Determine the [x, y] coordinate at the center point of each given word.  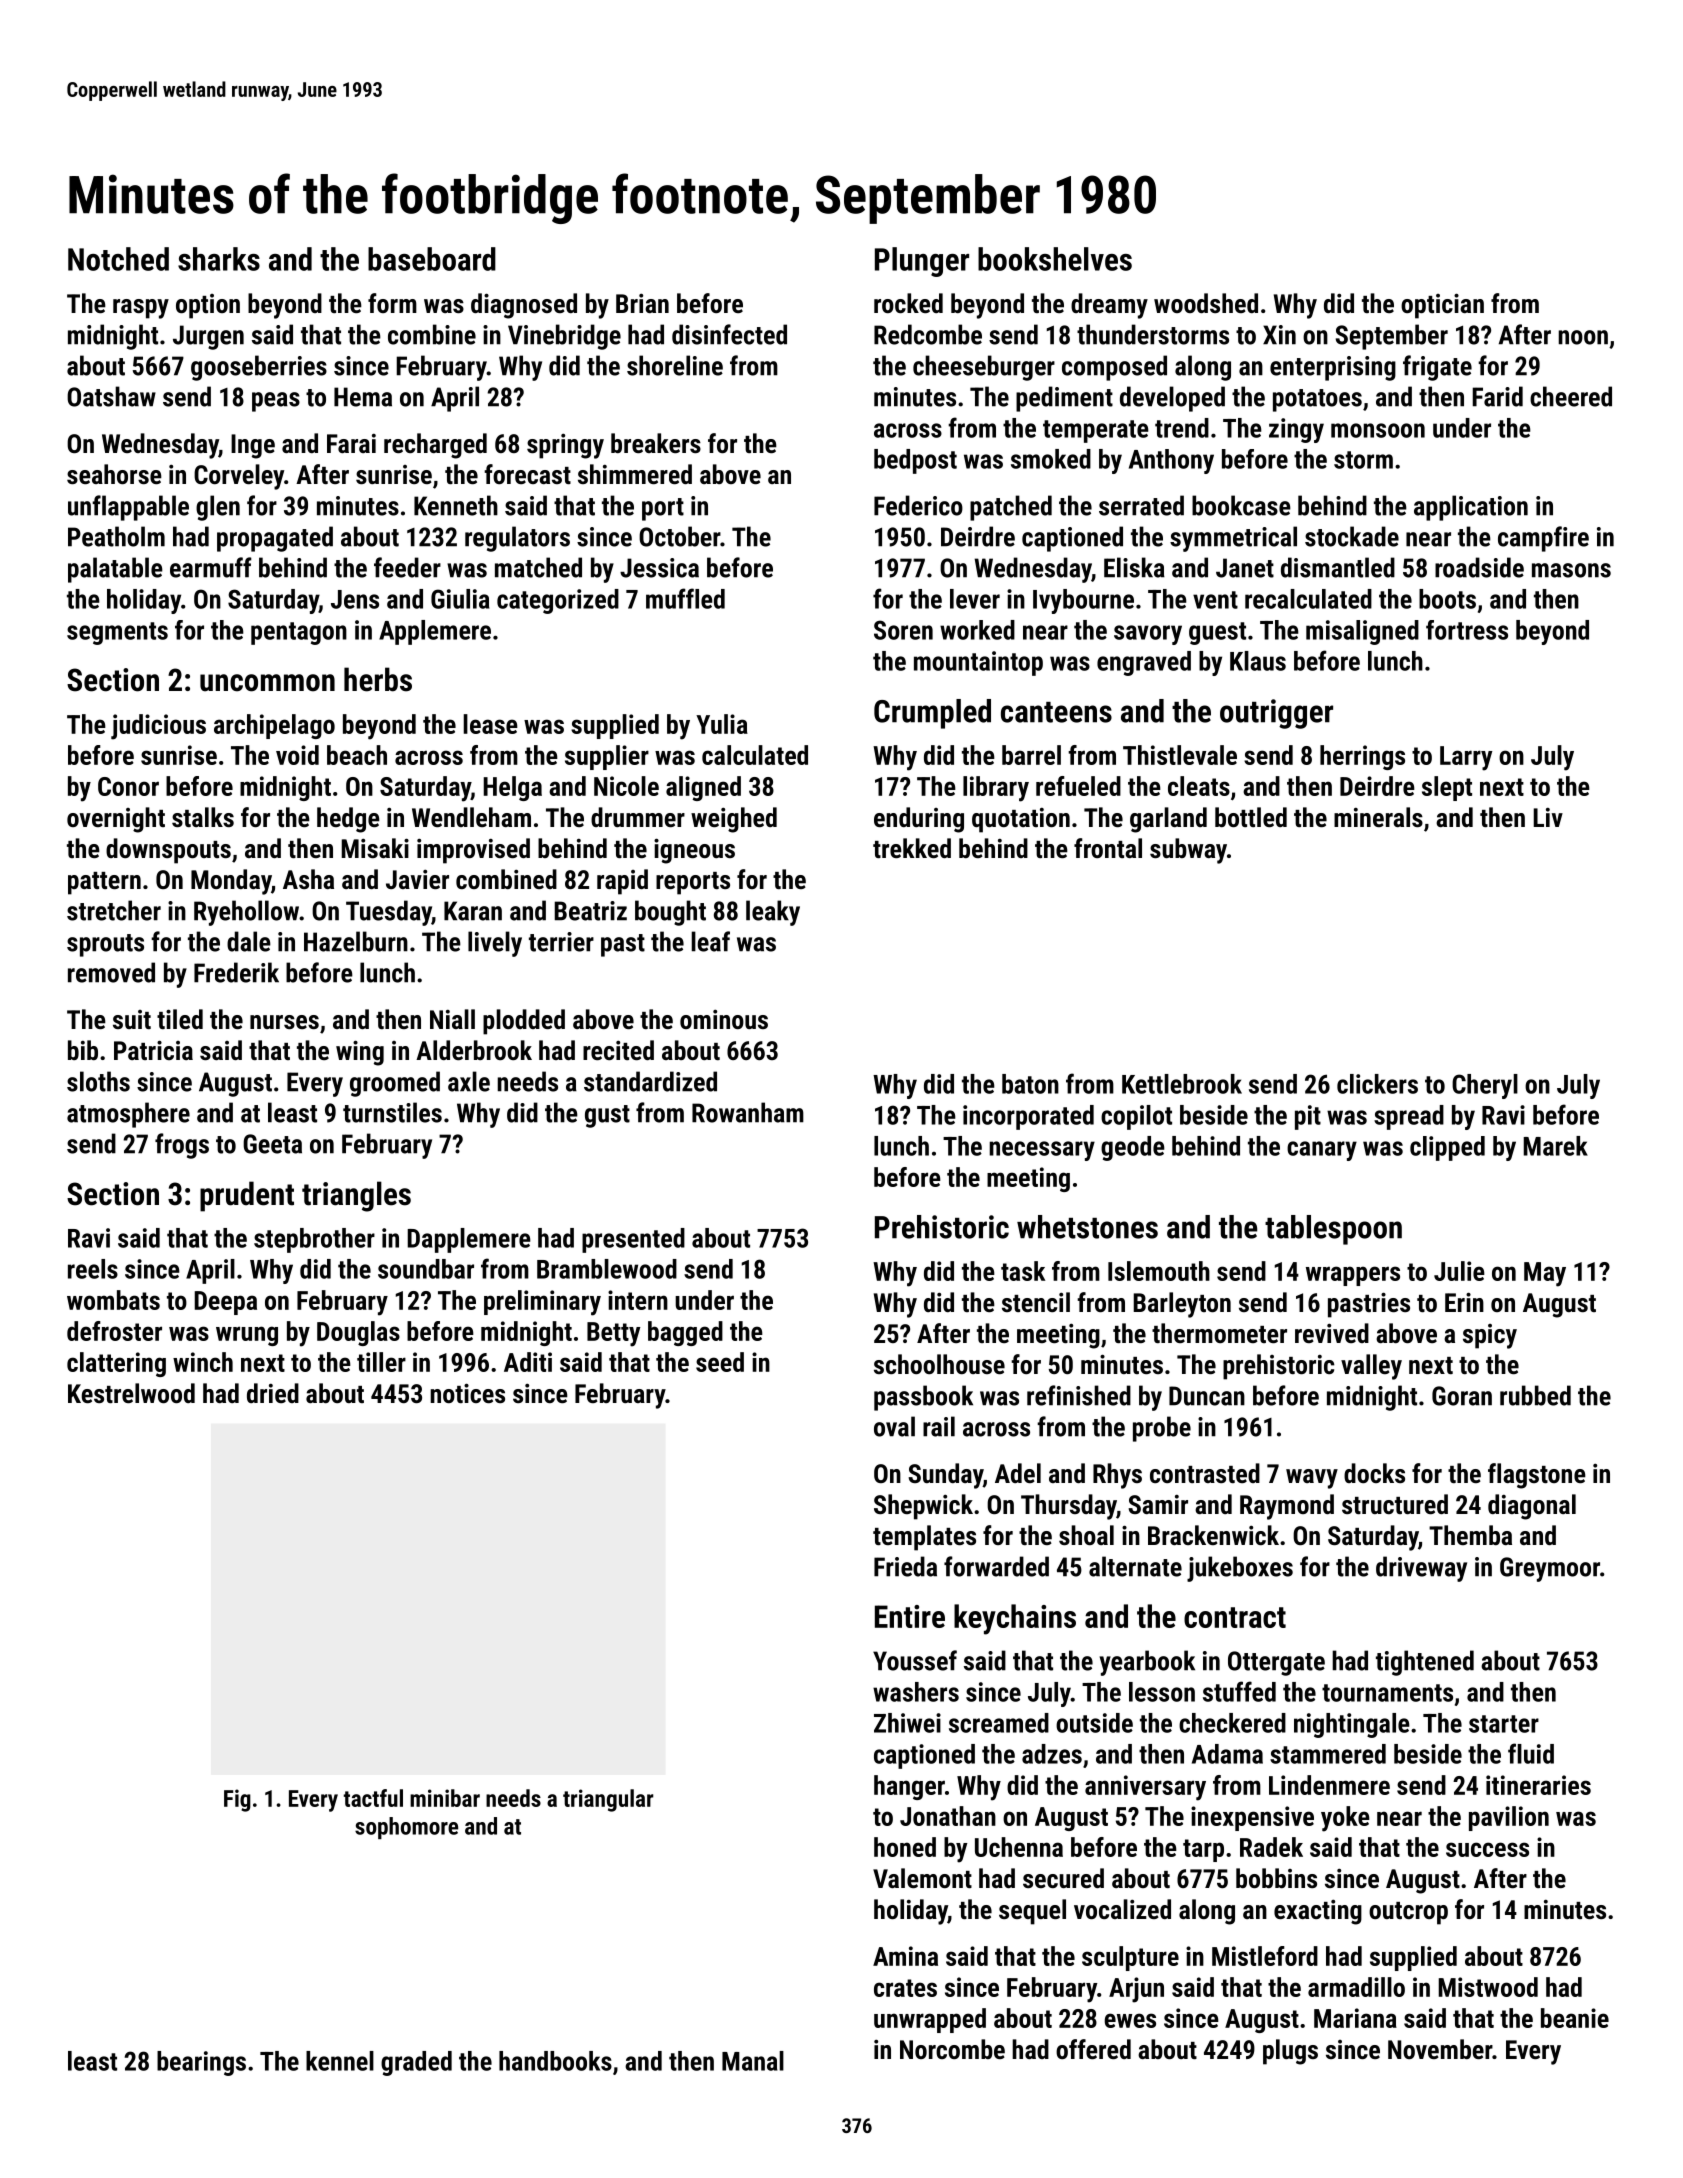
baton [1030, 1084]
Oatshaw [111, 396]
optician [1442, 306]
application [1471, 508]
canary [1322, 1151]
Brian [642, 303]
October [679, 536]
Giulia [460, 599]
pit [1308, 1117]
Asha [308, 879]
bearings [201, 2063]
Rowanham [748, 1112]
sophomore [406, 1828]
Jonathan [948, 1816]
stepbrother [314, 1240]
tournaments [1387, 1693]
